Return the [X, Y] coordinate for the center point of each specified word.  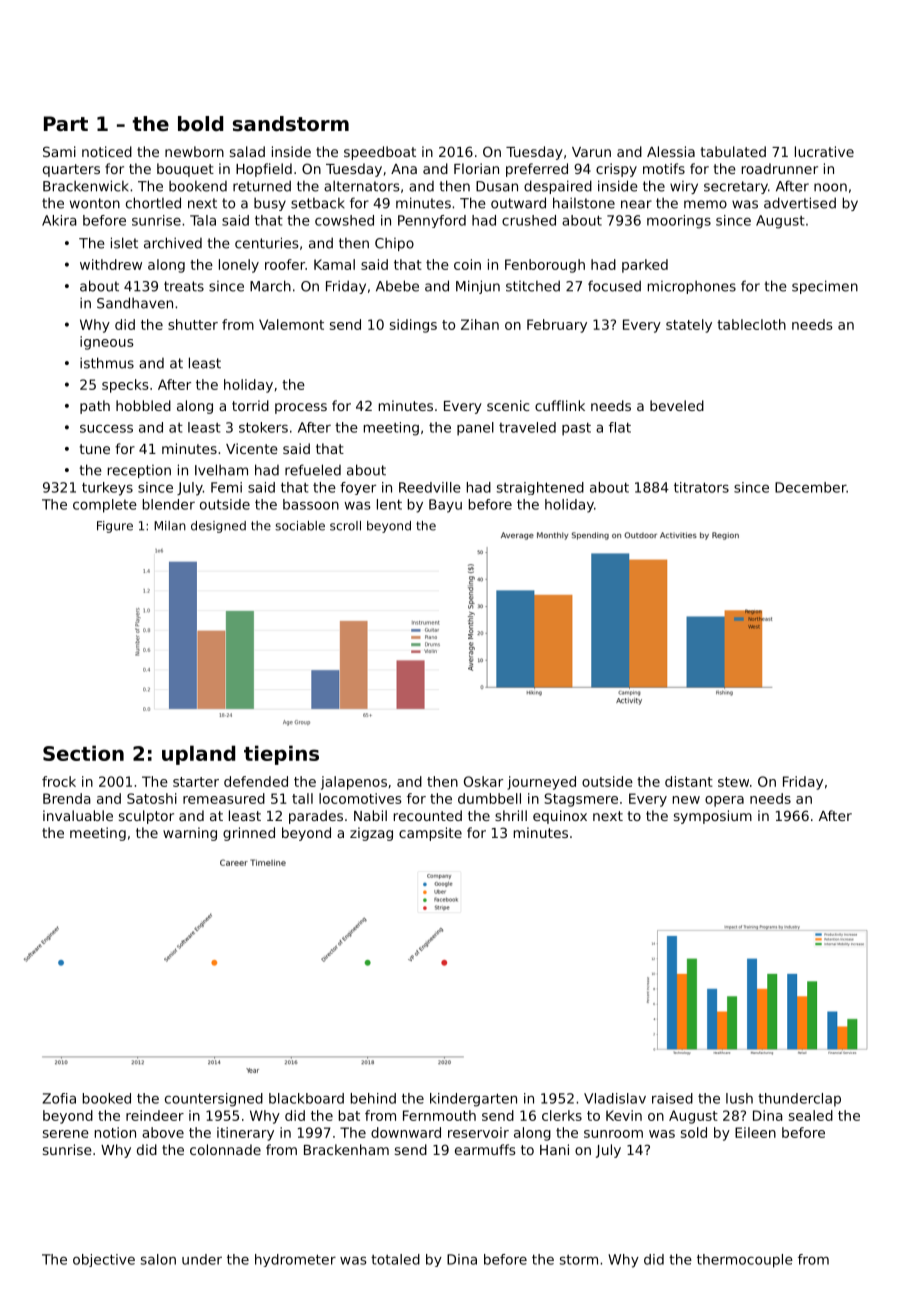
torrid [250, 405]
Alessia [671, 151]
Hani [554, 1149]
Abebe [397, 286]
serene [66, 1134]
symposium [713, 817]
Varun [591, 152]
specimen [825, 287]
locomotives [360, 798]
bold [200, 124]
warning [190, 834]
